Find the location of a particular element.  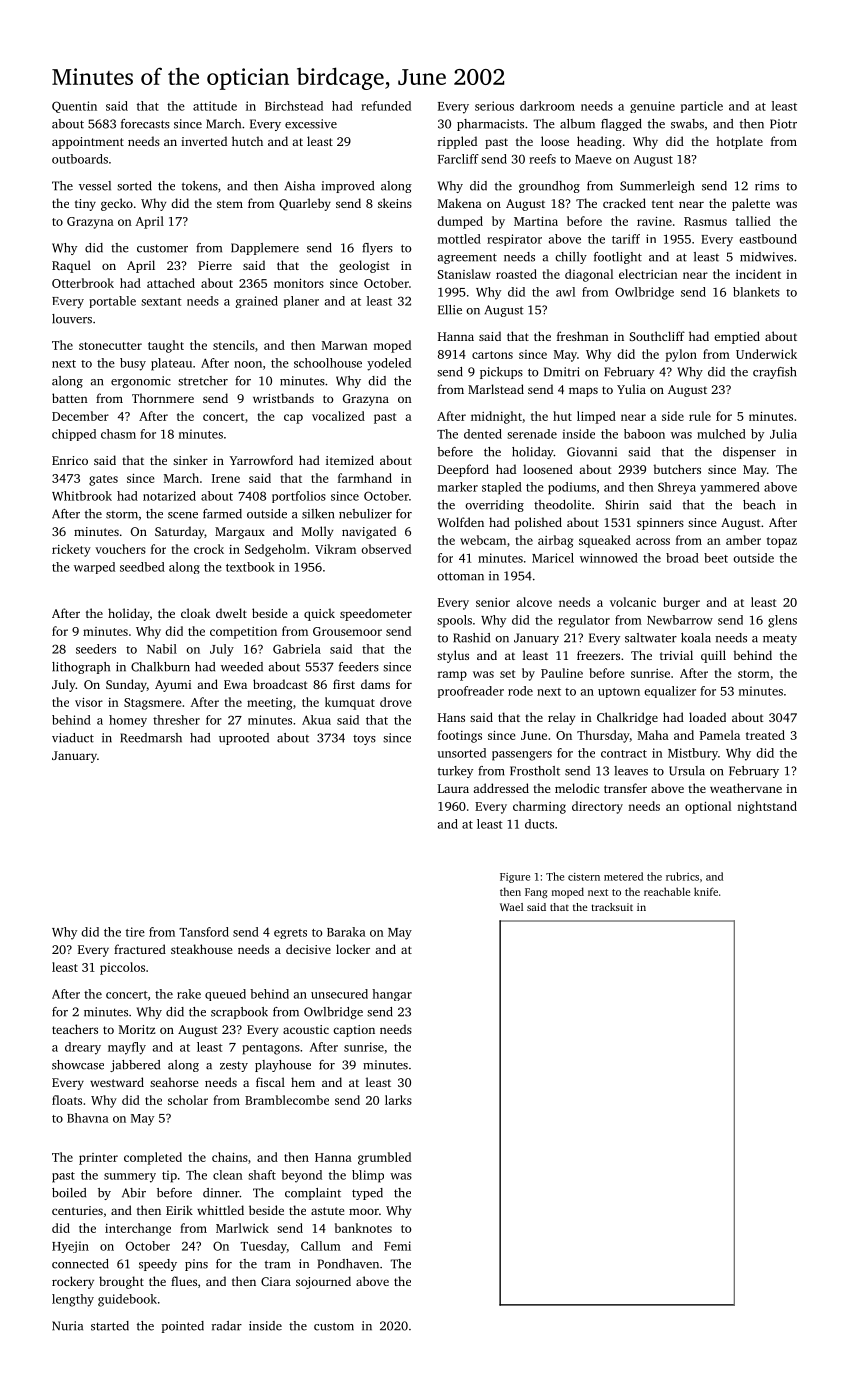

Baraka is located at coordinates (346, 932).
